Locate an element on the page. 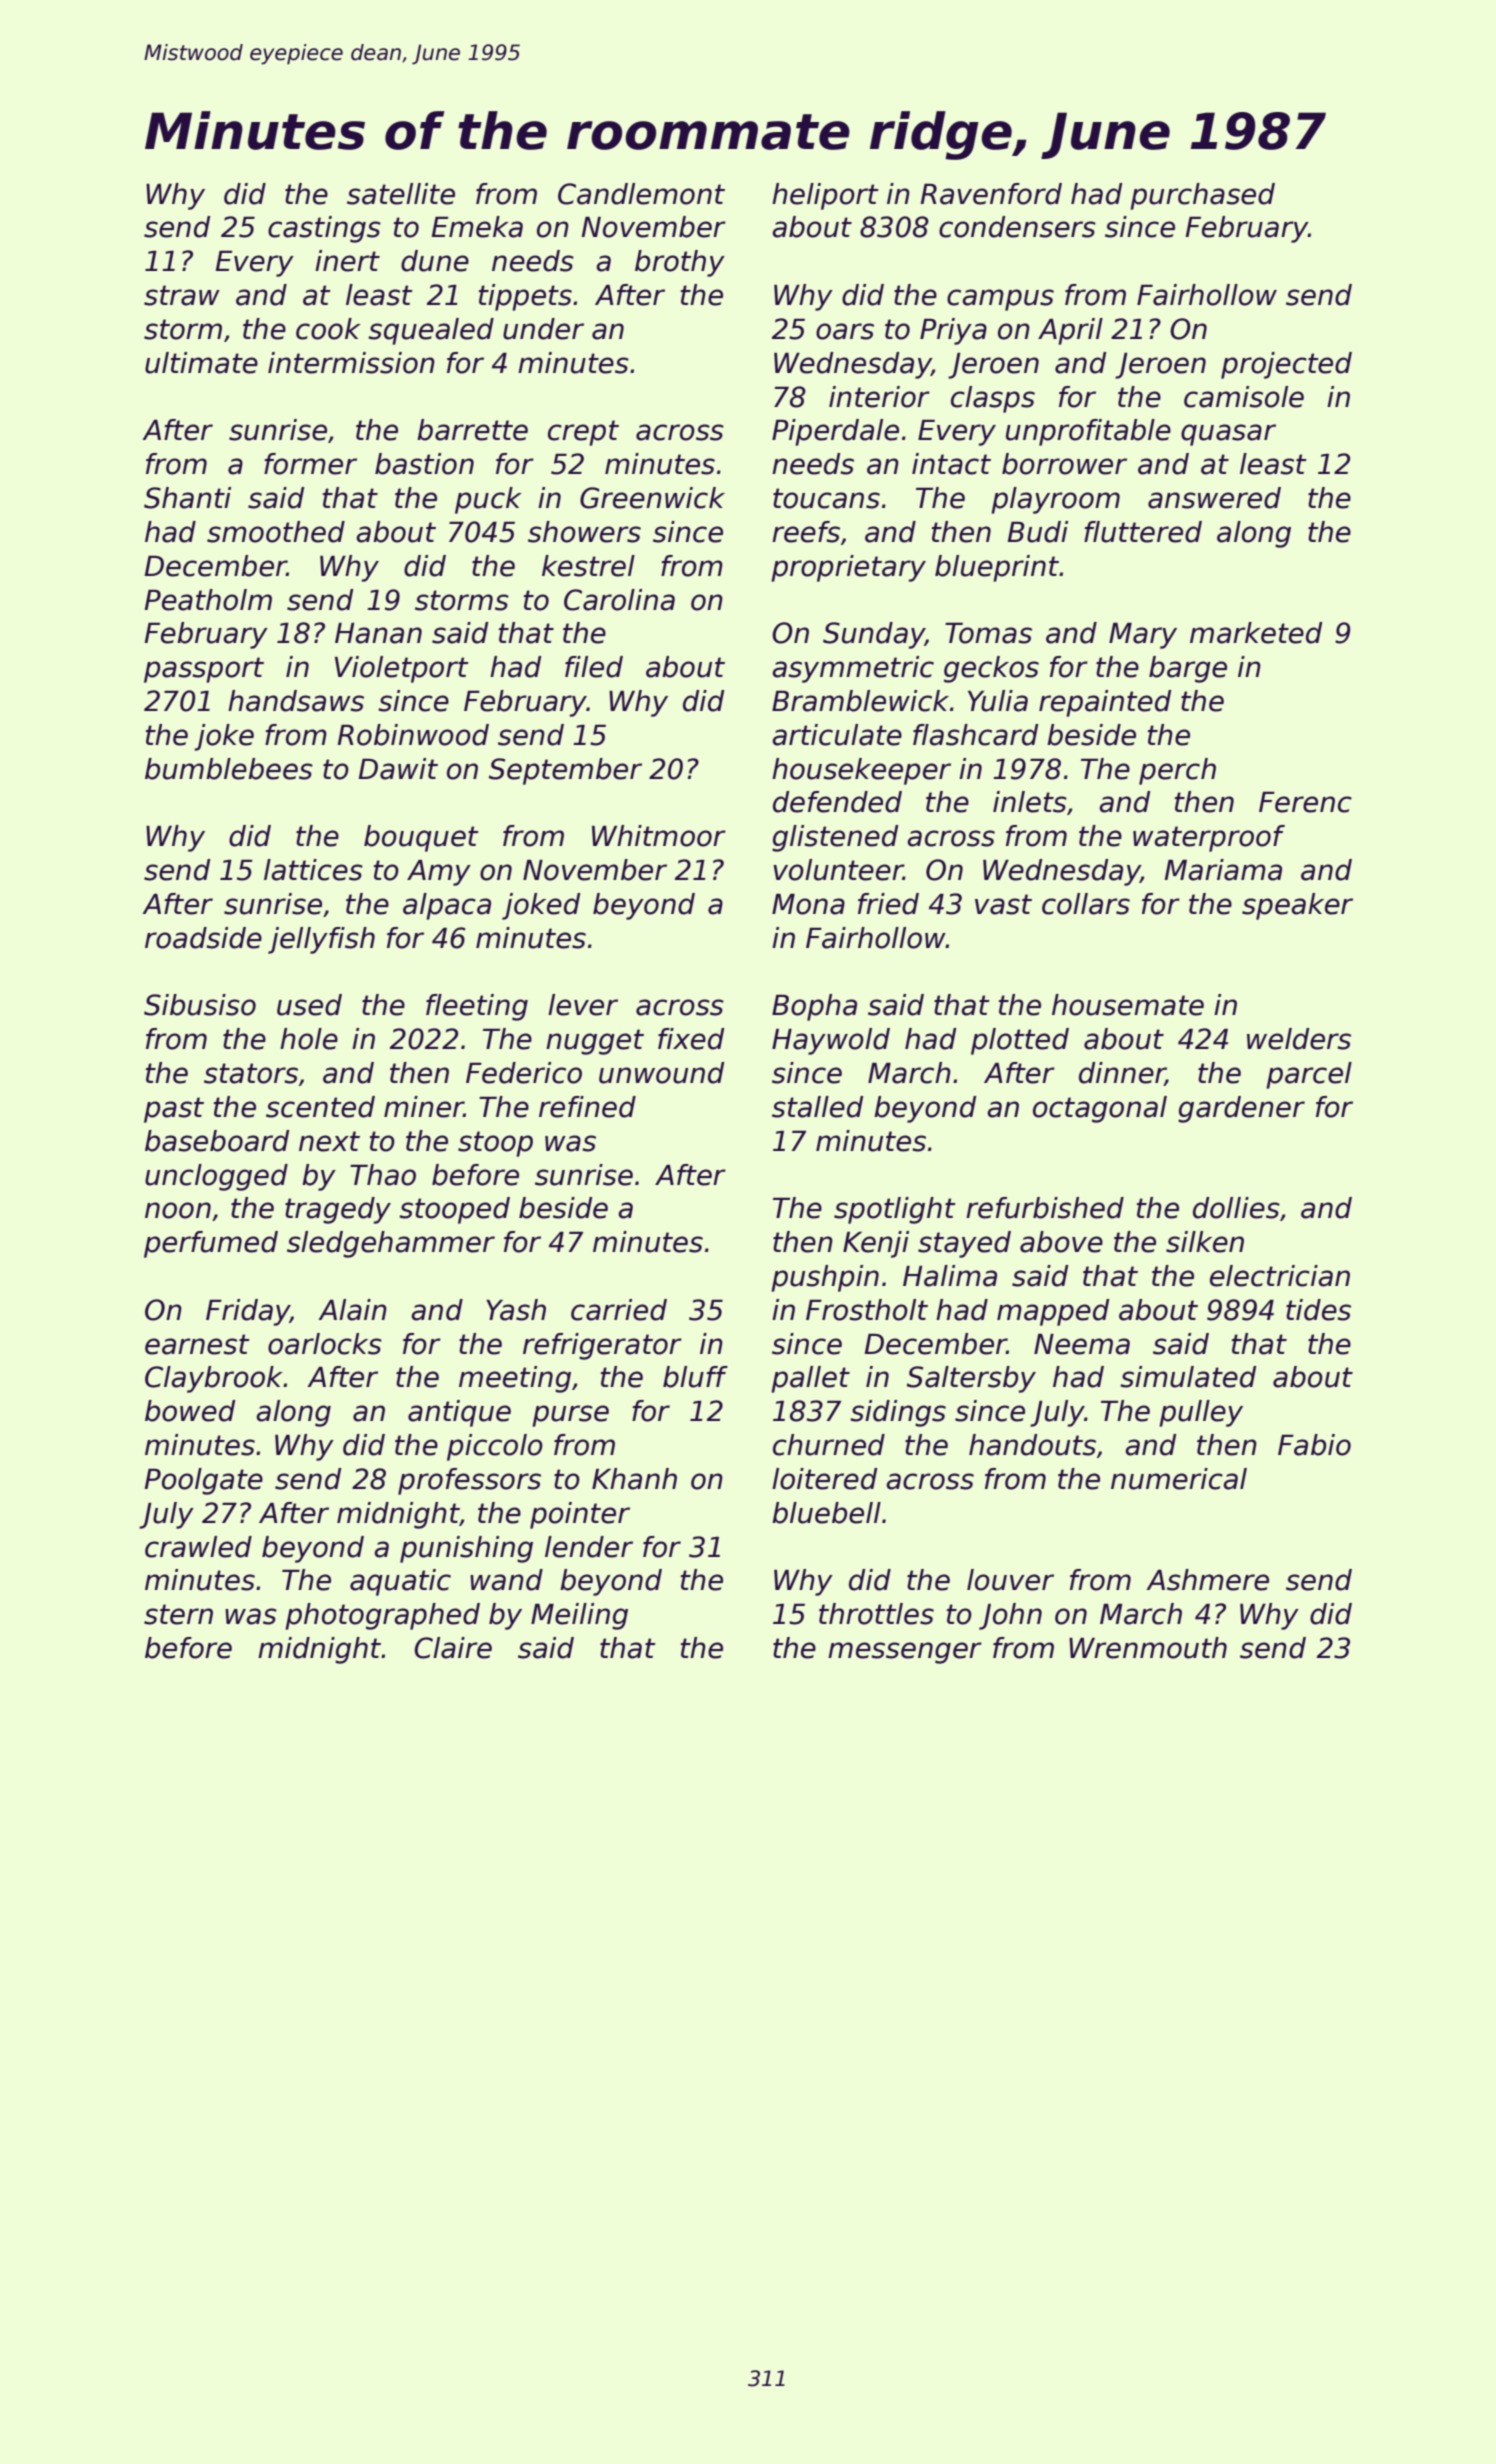  Whitmoor is located at coordinates (659, 836).
